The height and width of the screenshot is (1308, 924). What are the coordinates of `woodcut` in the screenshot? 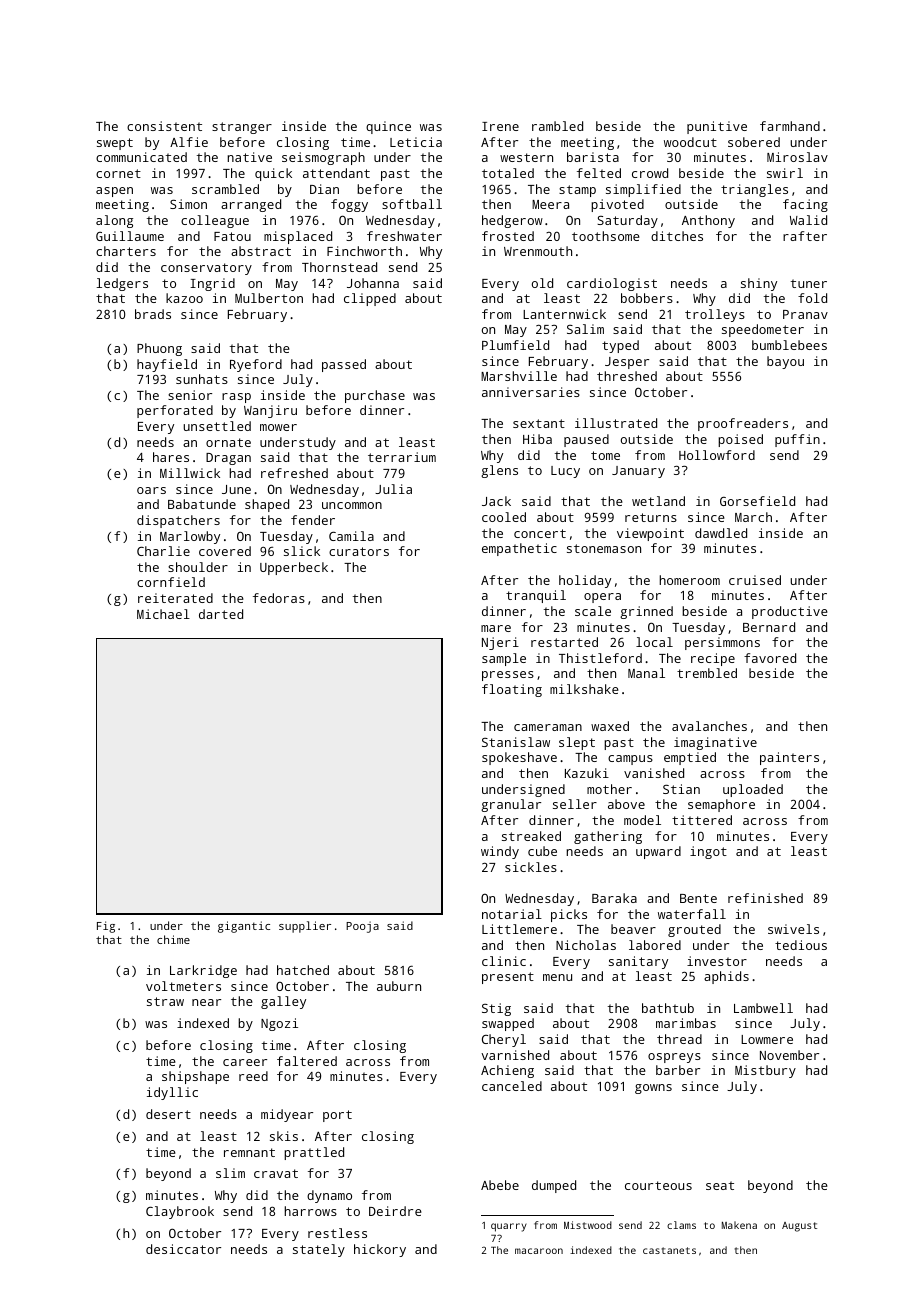 It's located at (690, 142).
